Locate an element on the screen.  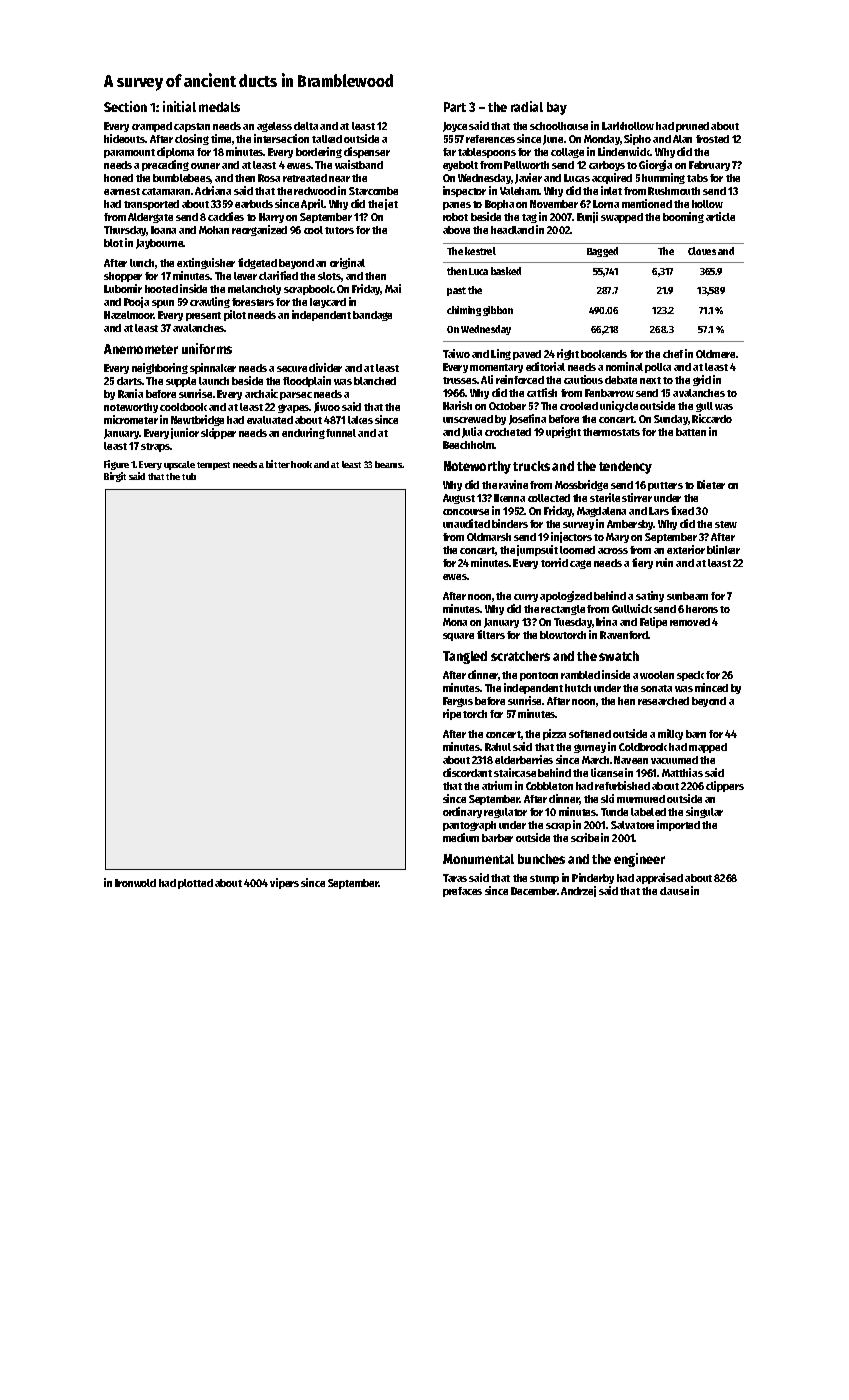
Rosa is located at coordinates (269, 178).
